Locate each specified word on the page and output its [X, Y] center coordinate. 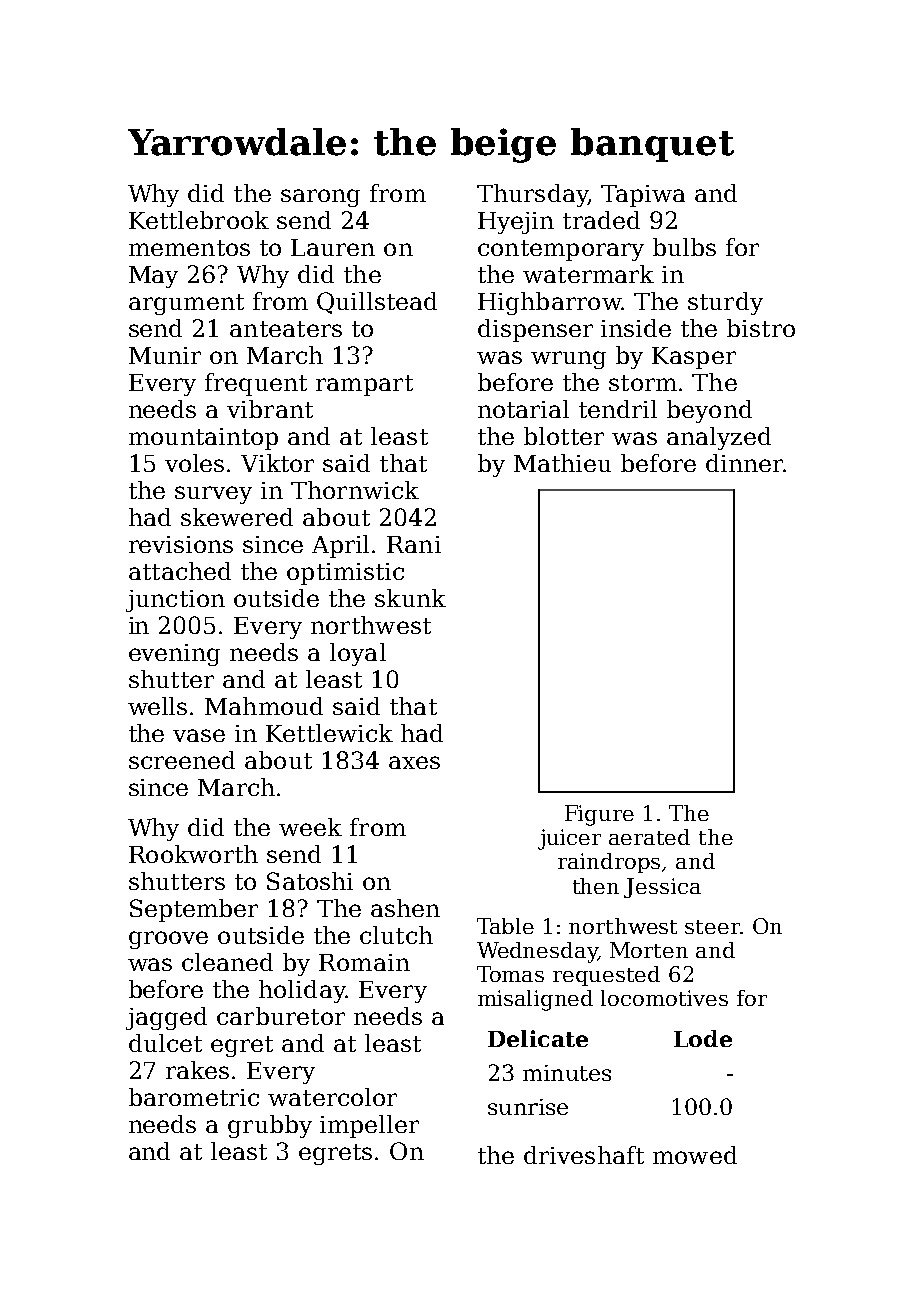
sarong [320, 198]
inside [636, 328]
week [310, 827]
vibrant [270, 409]
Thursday [532, 195]
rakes [197, 1070]
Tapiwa [643, 196]
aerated [649, 837]
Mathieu [562, 463]
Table [505, 926]
